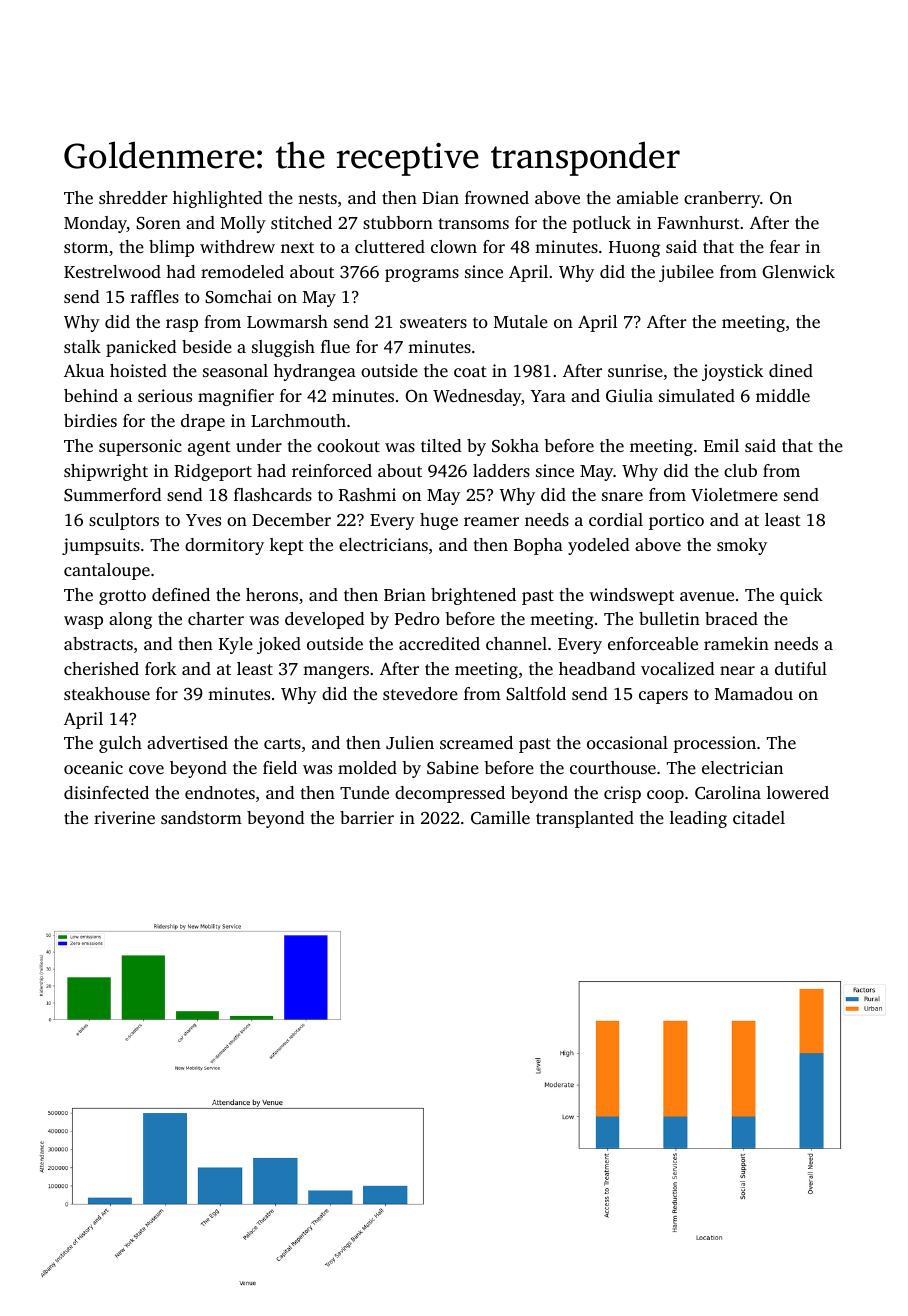 The image size is (908, 1316). I want to click on coat, so click(470, 371).
